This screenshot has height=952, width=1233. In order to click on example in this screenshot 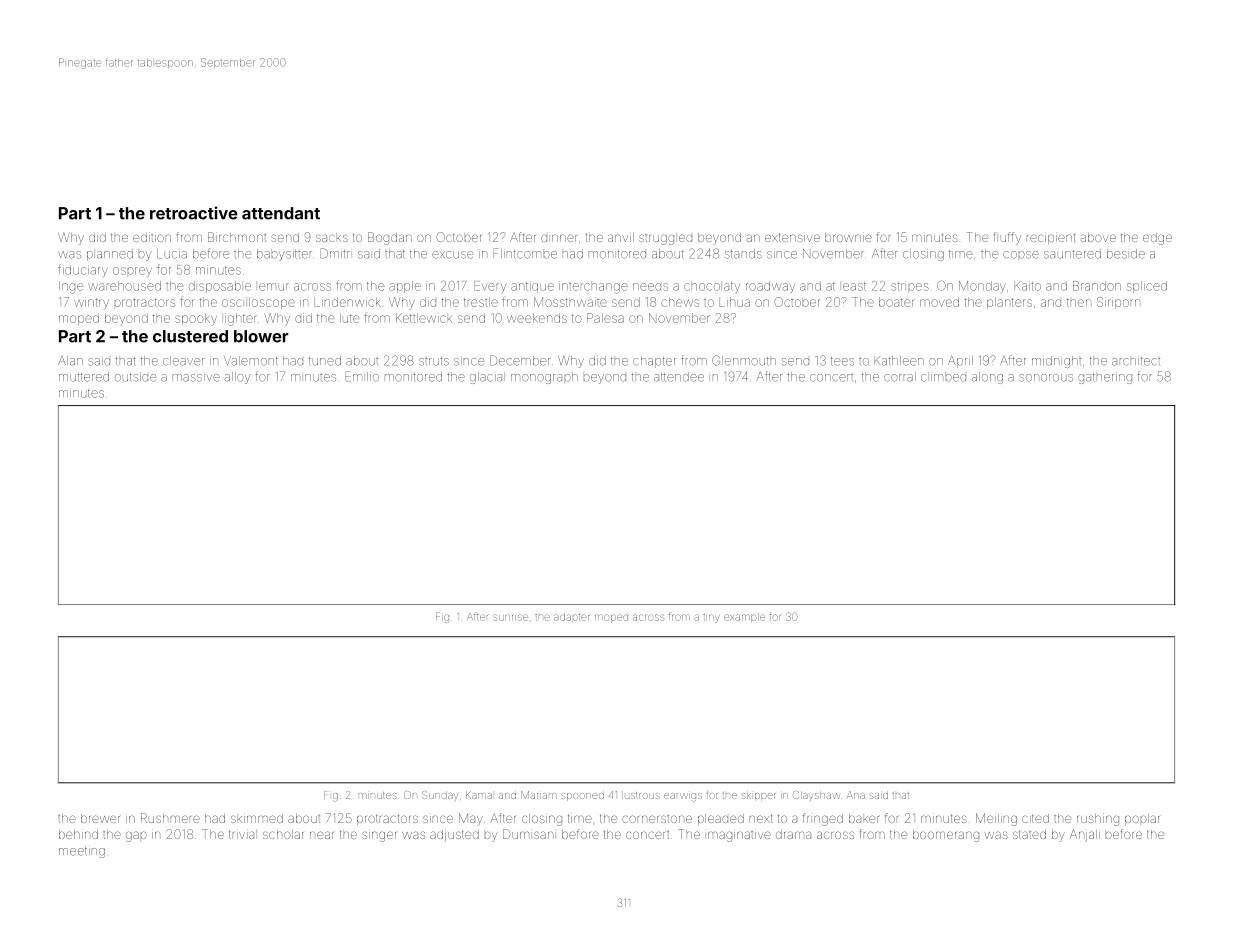, I will do `click(744, 618)`.
